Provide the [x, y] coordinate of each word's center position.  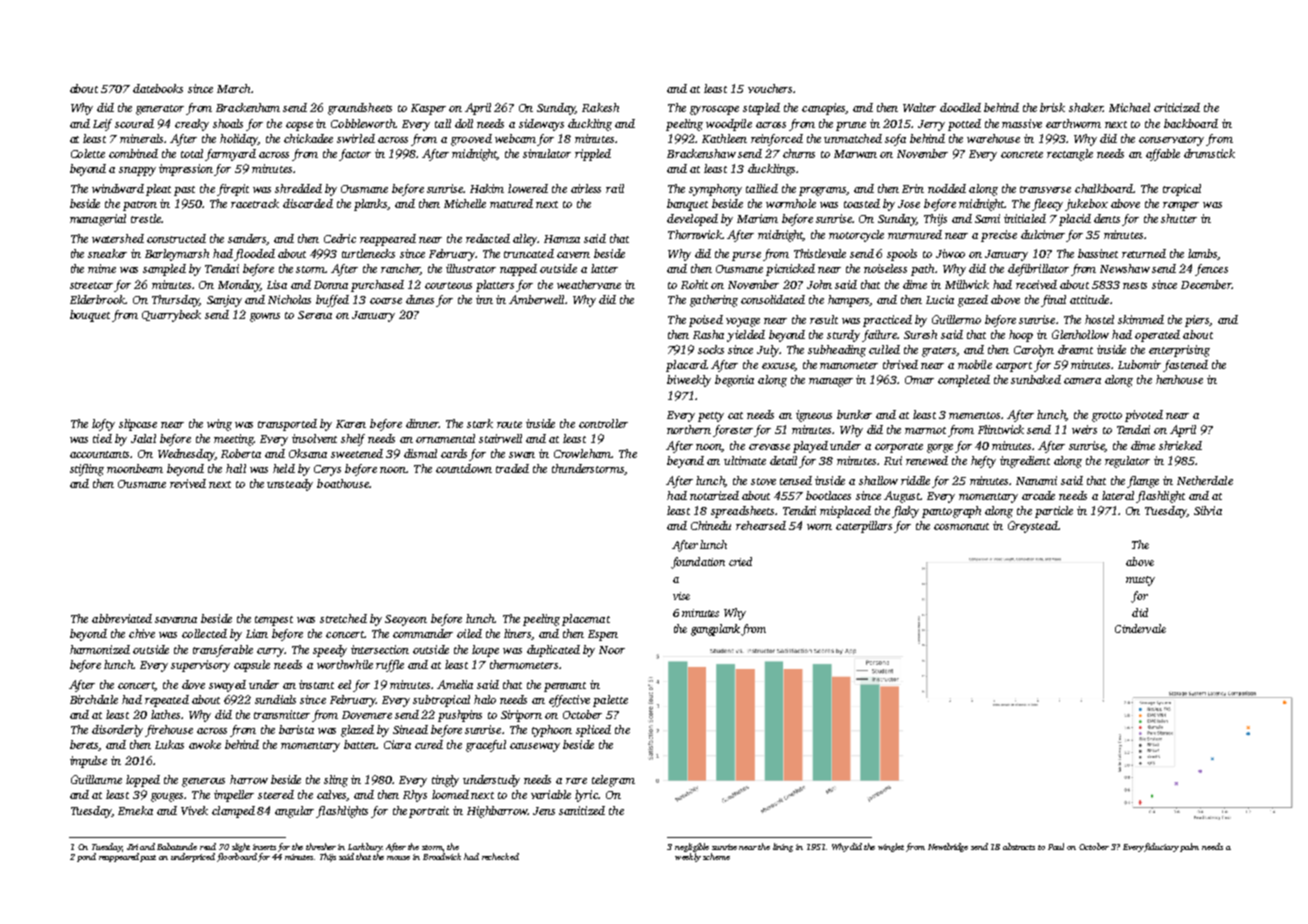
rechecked [500, 856]
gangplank [715, 630]
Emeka [135, 810]
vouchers [770, 88]
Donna [331, 285]
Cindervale [1140, 628]
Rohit [694, 284]
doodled [960, 107]
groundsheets [360, 109]
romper [1181, 206]
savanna [176, 620]
